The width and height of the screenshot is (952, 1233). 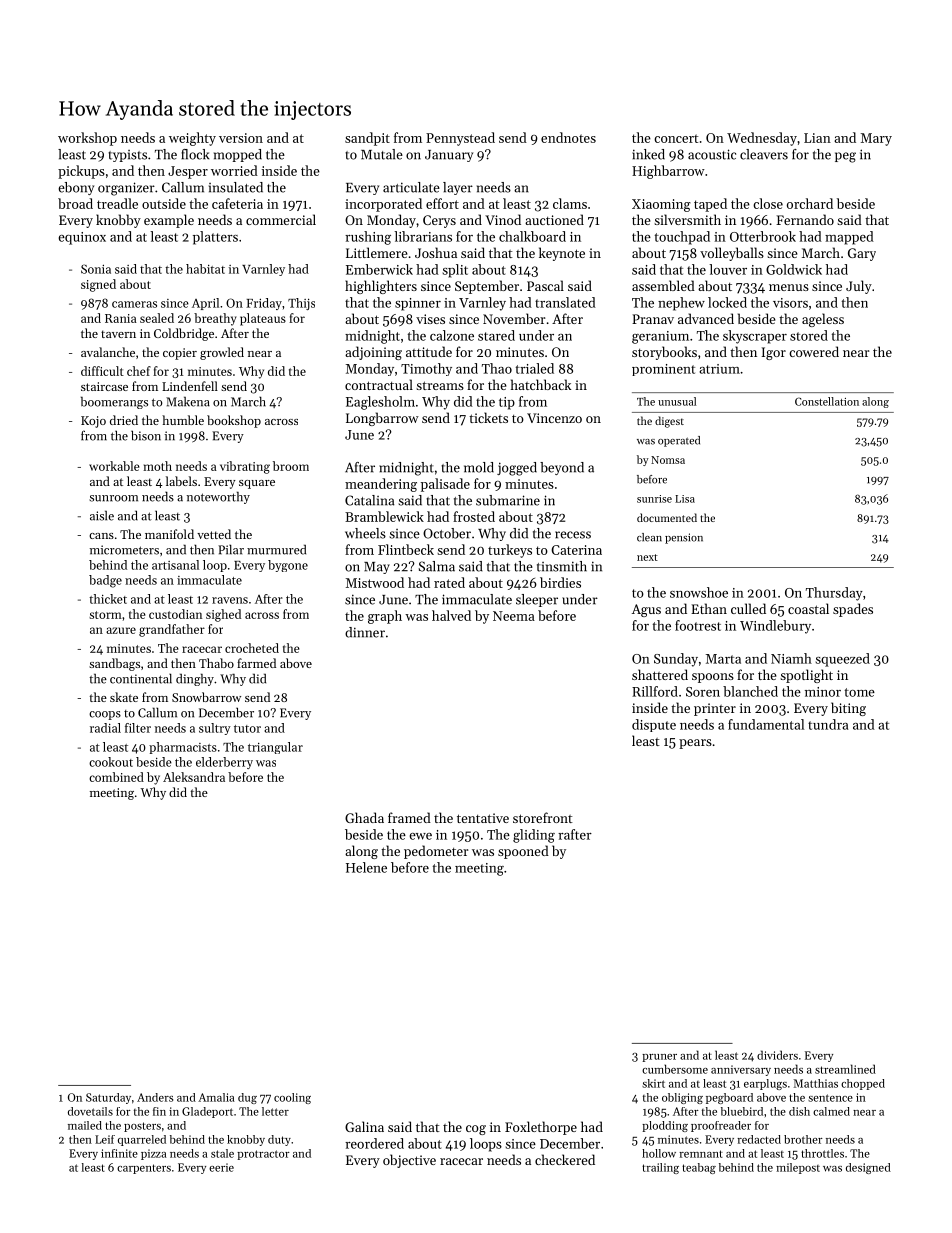 I want to click on protractor, so click(x=263, y=1155).
